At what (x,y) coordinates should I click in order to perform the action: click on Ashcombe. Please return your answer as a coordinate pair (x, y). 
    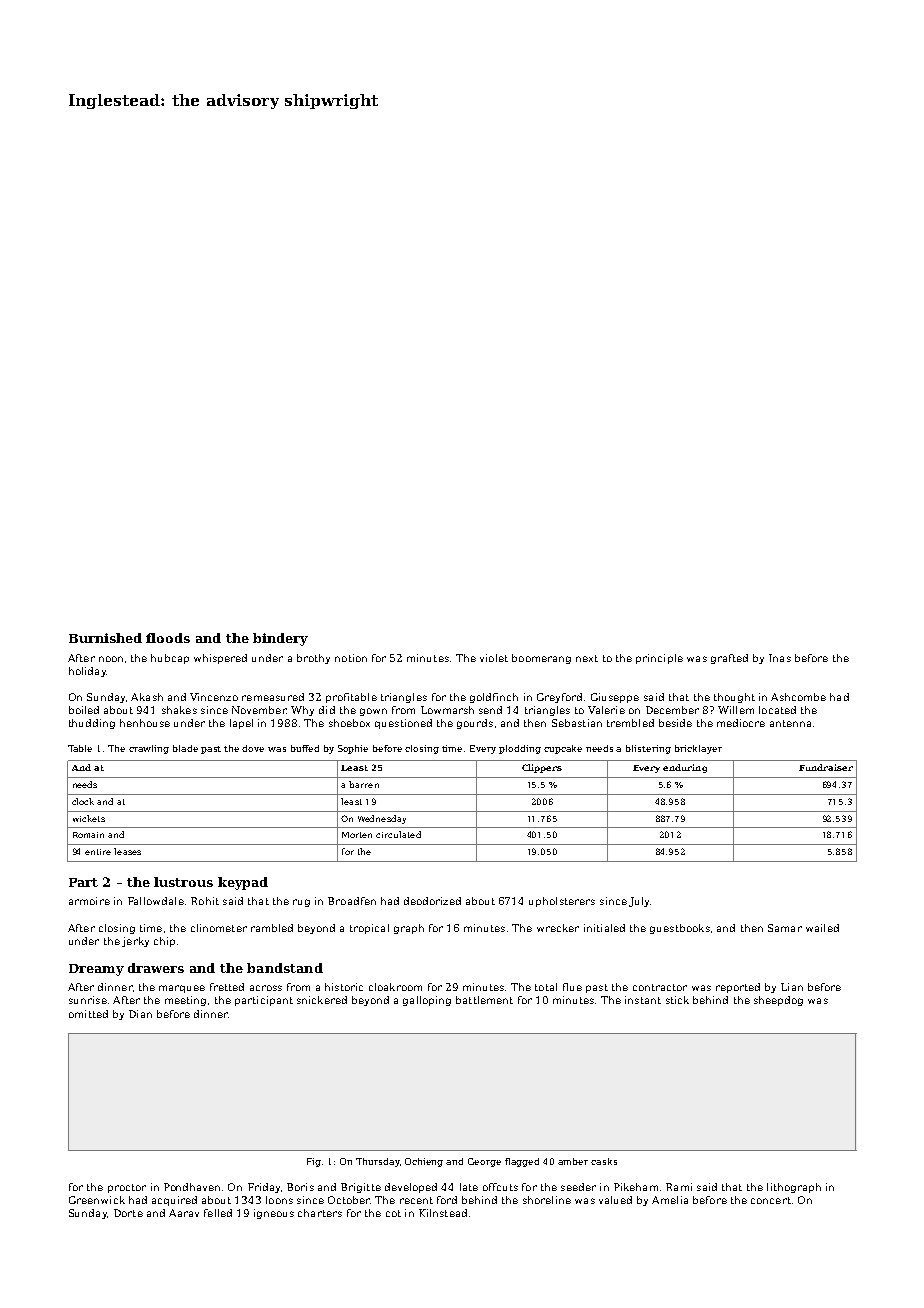
    Looking at the image, I should click on (798, 697).
